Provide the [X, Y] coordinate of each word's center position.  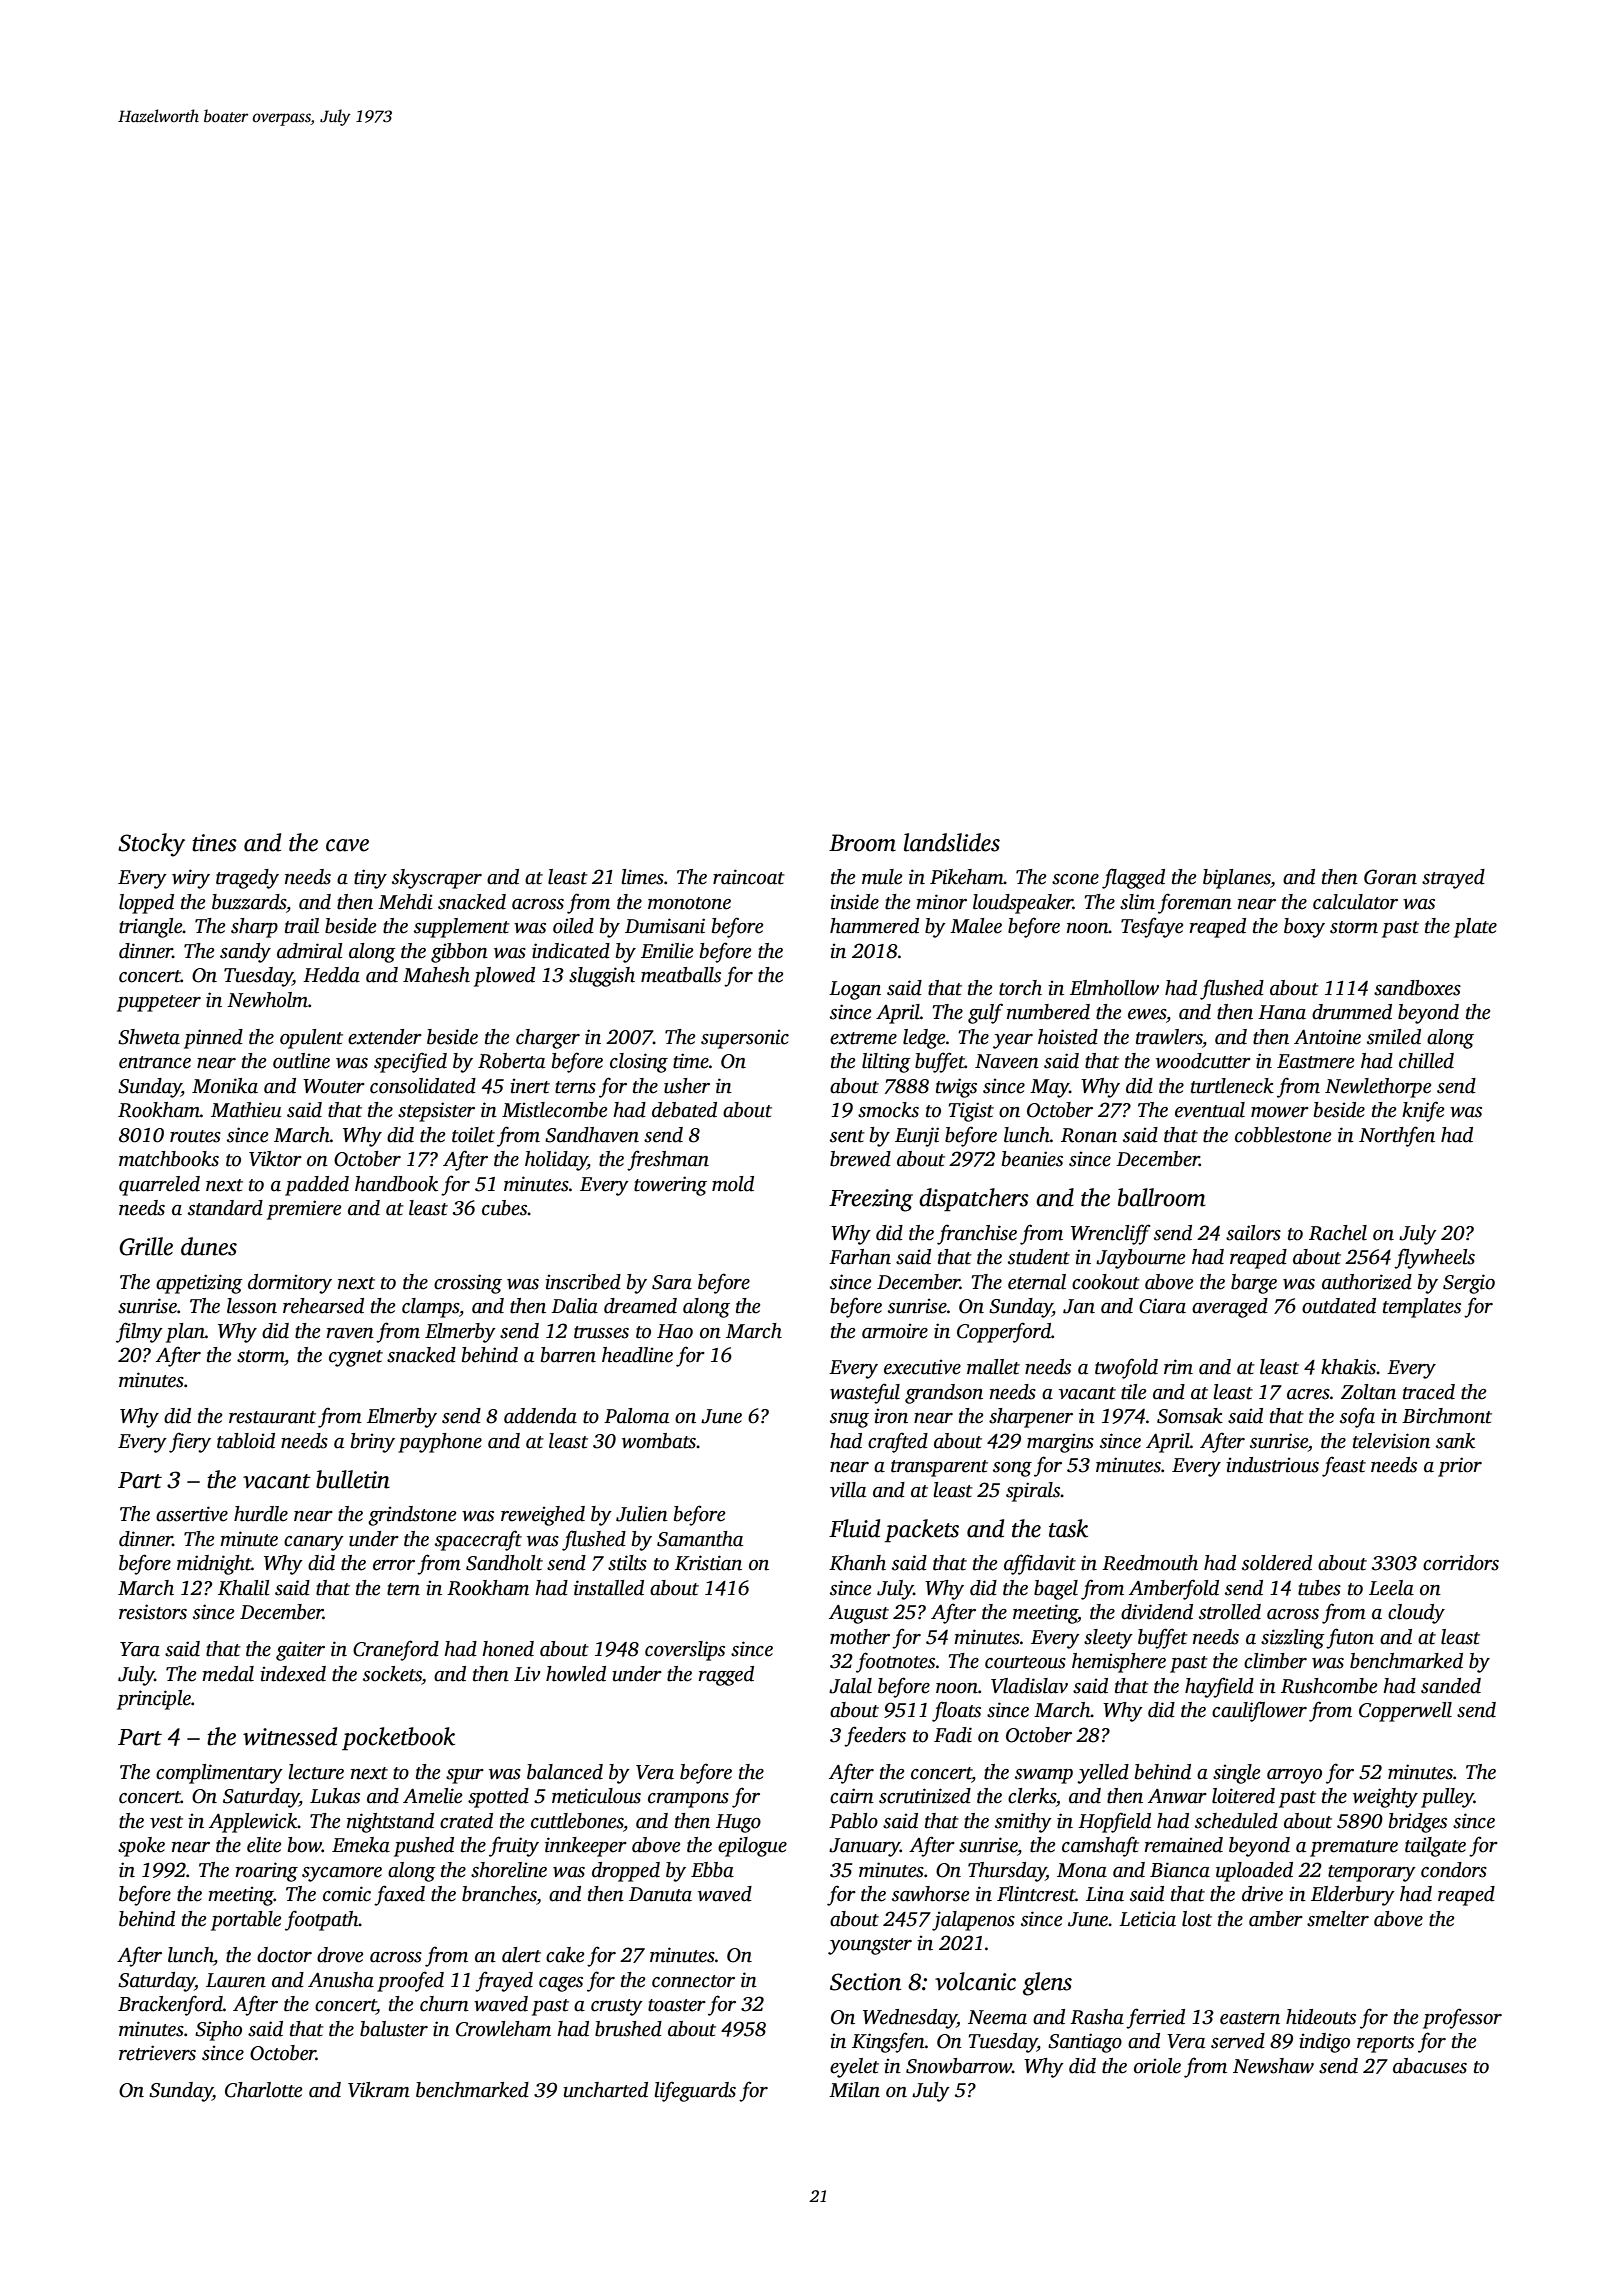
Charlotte [263, 2090]
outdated [1339, 1306]
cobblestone [1283, 1135]
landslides [952, 842]
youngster [870, 1946]
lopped [146, 904]
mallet [993, 1367]
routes [195, 1136]
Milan [854, 2090]
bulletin [353, 1479]
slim [1137, 902]
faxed [399, 1895]
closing [639, 1063]
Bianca [1180, 1870]
